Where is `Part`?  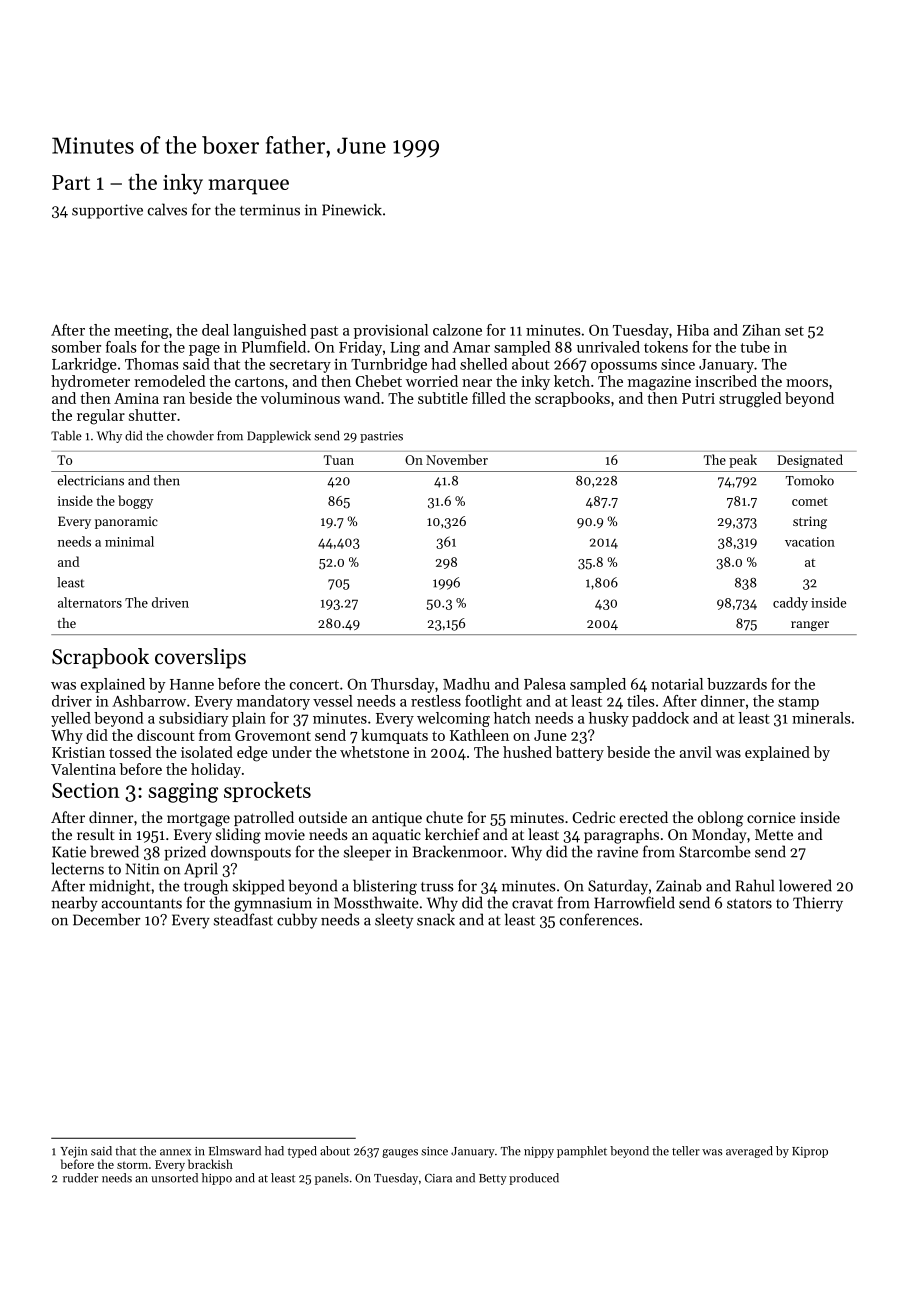 Part is located at coordinates (71, 182).
